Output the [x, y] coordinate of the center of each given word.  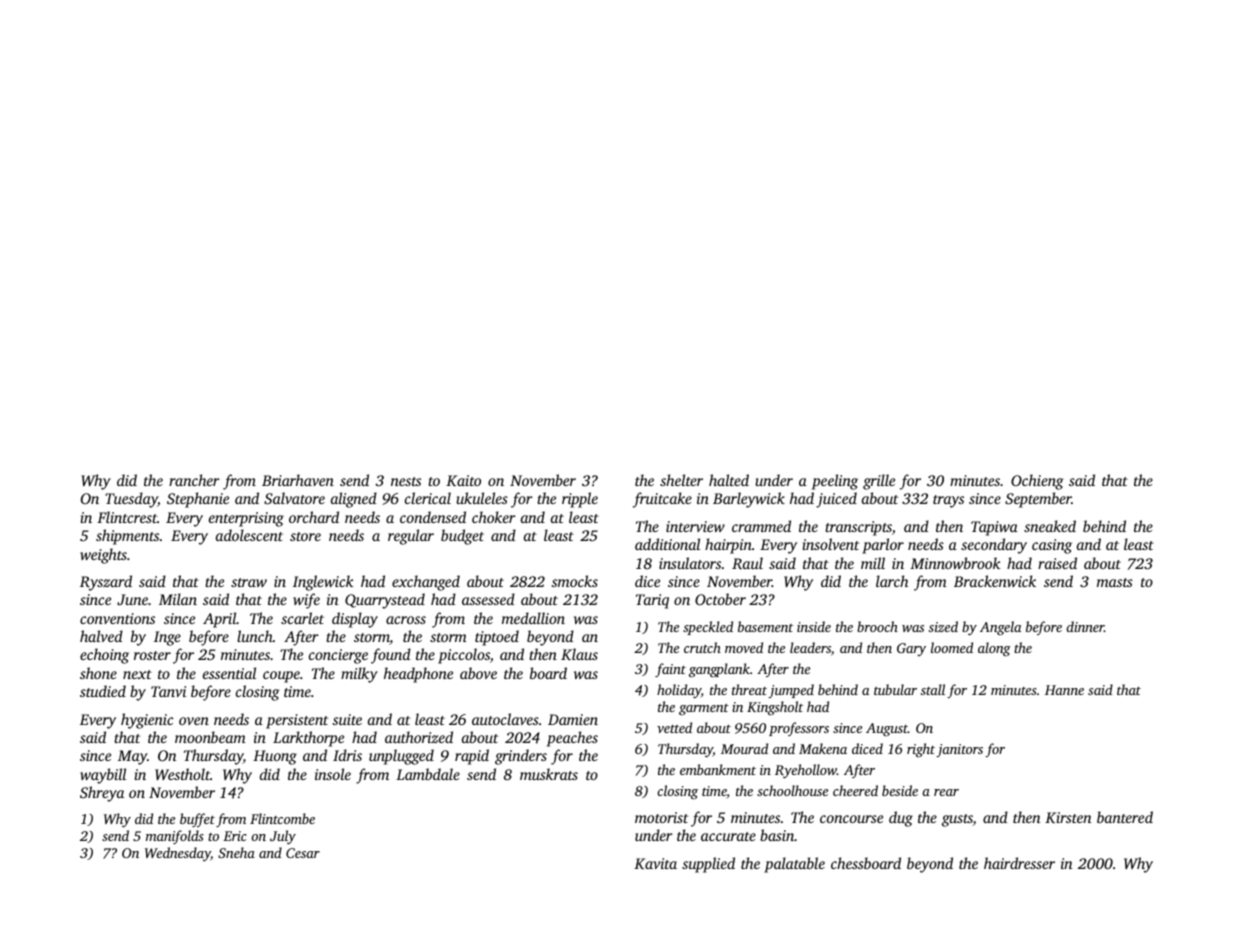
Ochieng [1037, 482]
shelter [681, 480]
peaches [572, 739]
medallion [533, 618]
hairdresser [1019, 863]
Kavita [655, 863]
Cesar [303, 853]
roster [152, 655]
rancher [194, 480]
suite [347, 719]
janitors [959, 750]
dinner [1085, 626]
